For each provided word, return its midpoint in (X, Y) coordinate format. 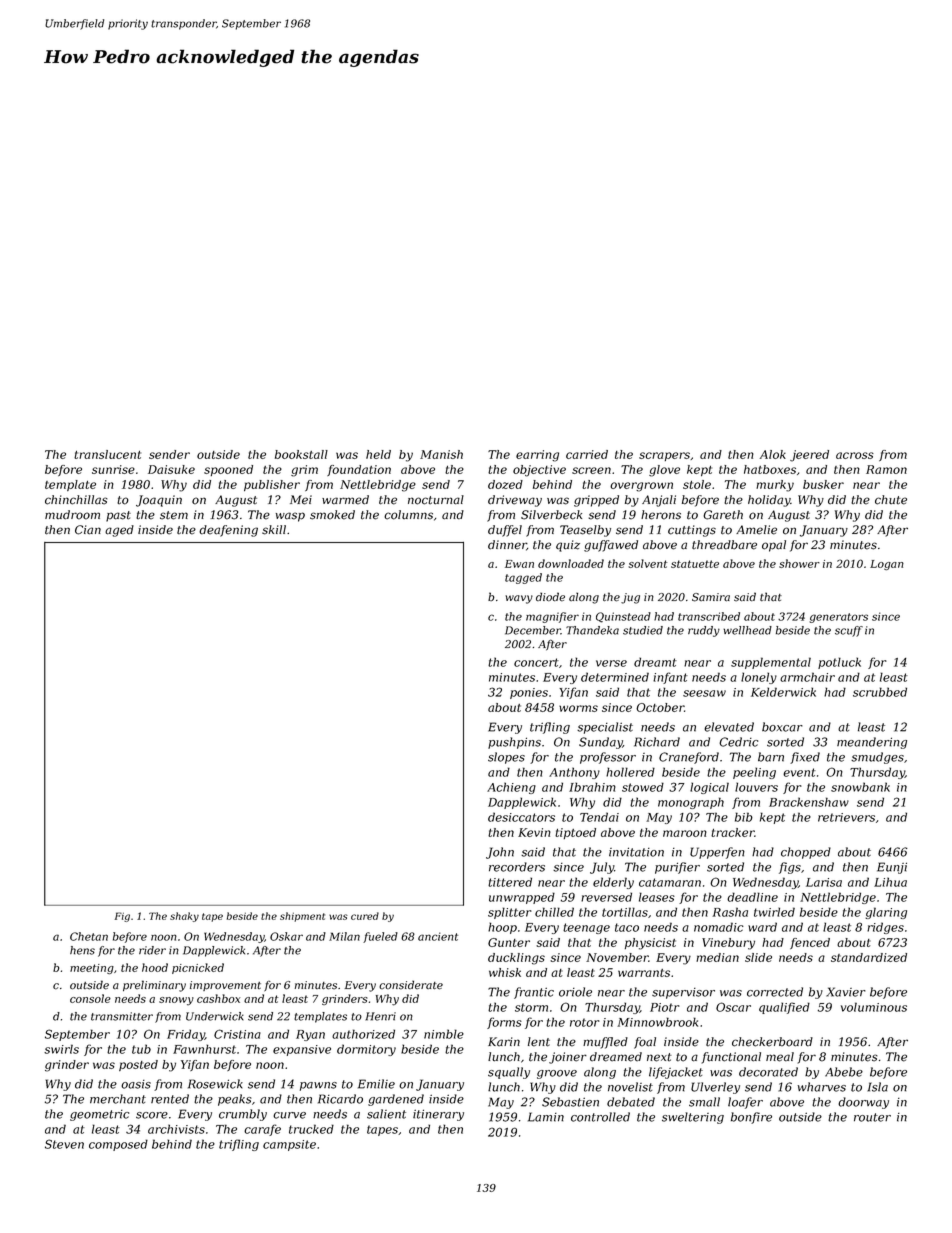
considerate (411, 985)
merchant (118, 1099)
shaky (184, 917)
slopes (506, 758)
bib (744, 817)
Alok (773, 454)
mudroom (72, 515)
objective (539, 471)
